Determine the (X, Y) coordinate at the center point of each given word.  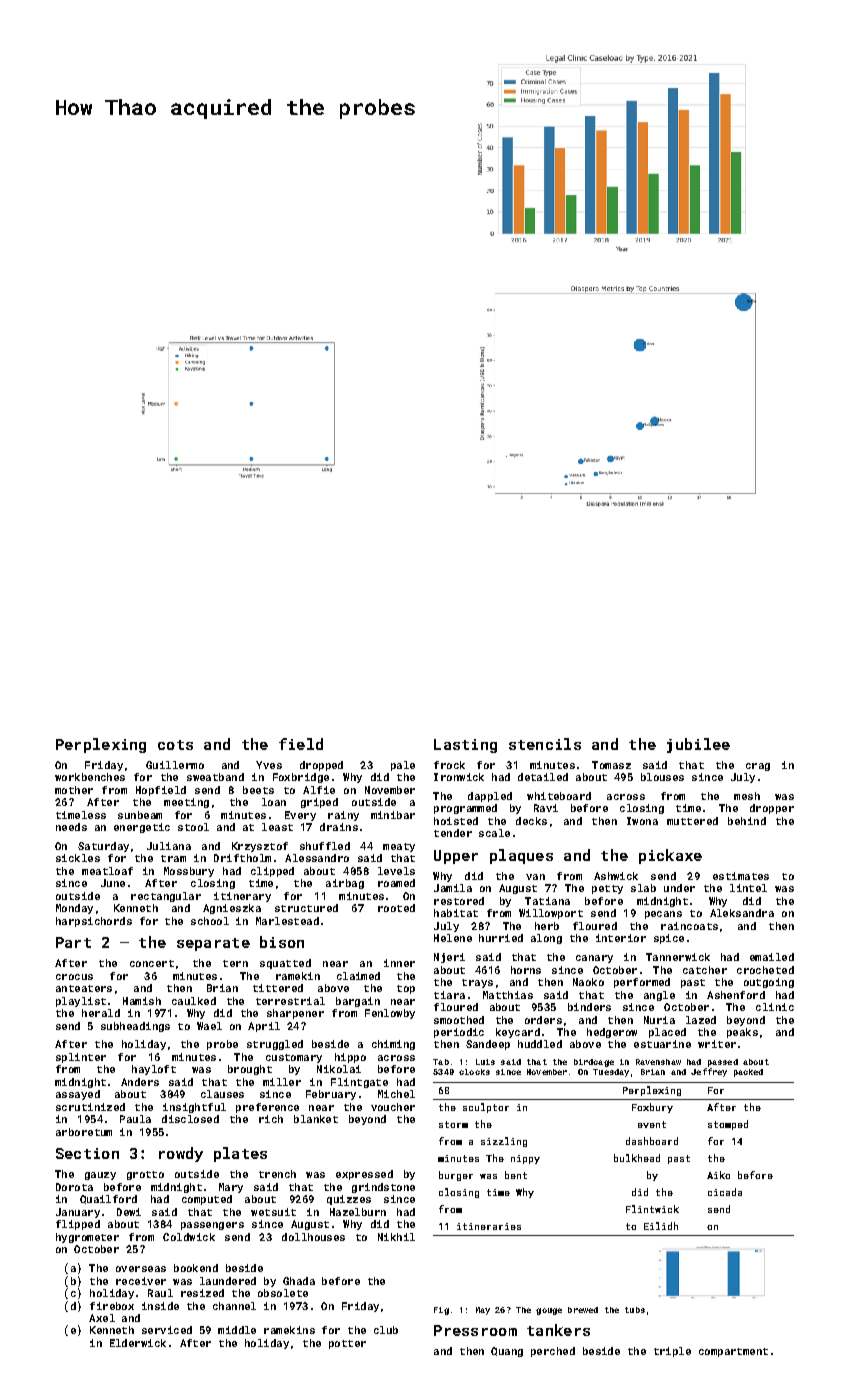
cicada (725, 1192)
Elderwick (138, 1343)
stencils (545, 744)
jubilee (698, 745)
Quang (507, 1352)
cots (175, 745)
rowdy (181, 1154)
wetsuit (273, 1212)
